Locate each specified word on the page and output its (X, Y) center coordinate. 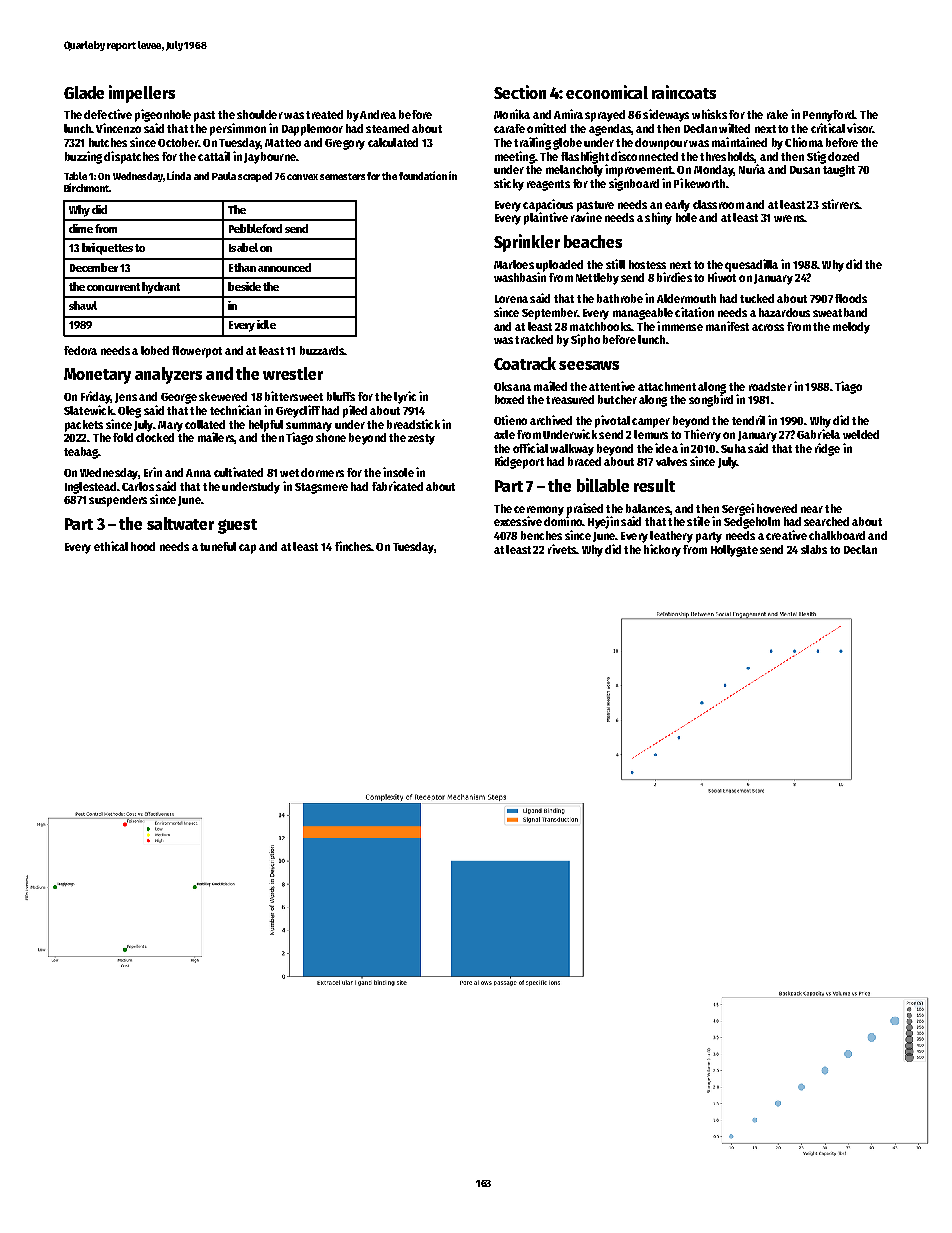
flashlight (585, 157)
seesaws (589, 365)
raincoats (684, 92)
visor (859, 128)
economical (607, 92)
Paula (224, 176)
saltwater (180, 523)
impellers (142, 94)
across (768, 327)
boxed (509, 399)
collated (205, 424)
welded (861, 434)
